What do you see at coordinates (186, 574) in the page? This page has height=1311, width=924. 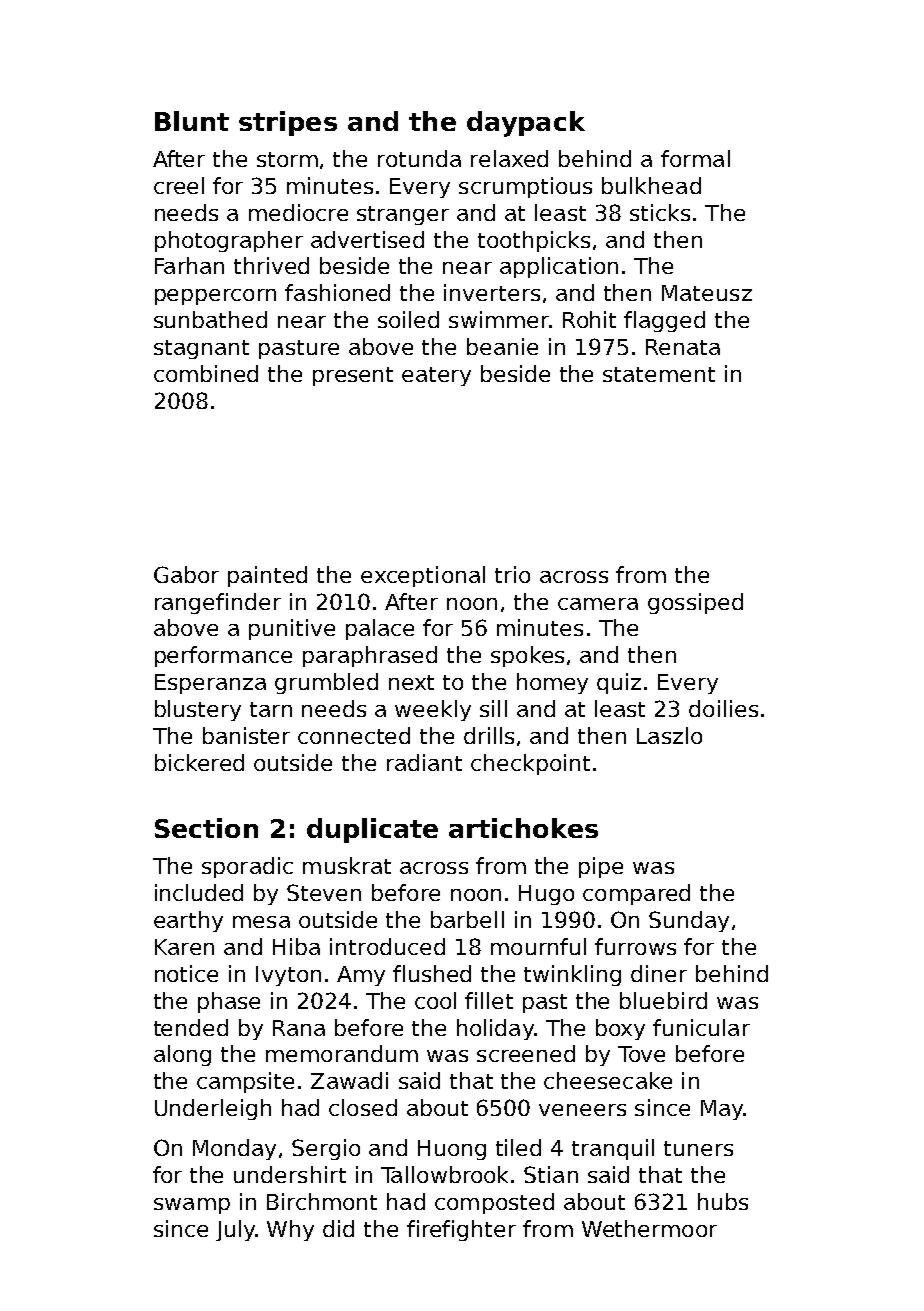 I see `Gabor` at bounding box center [186, 574].
